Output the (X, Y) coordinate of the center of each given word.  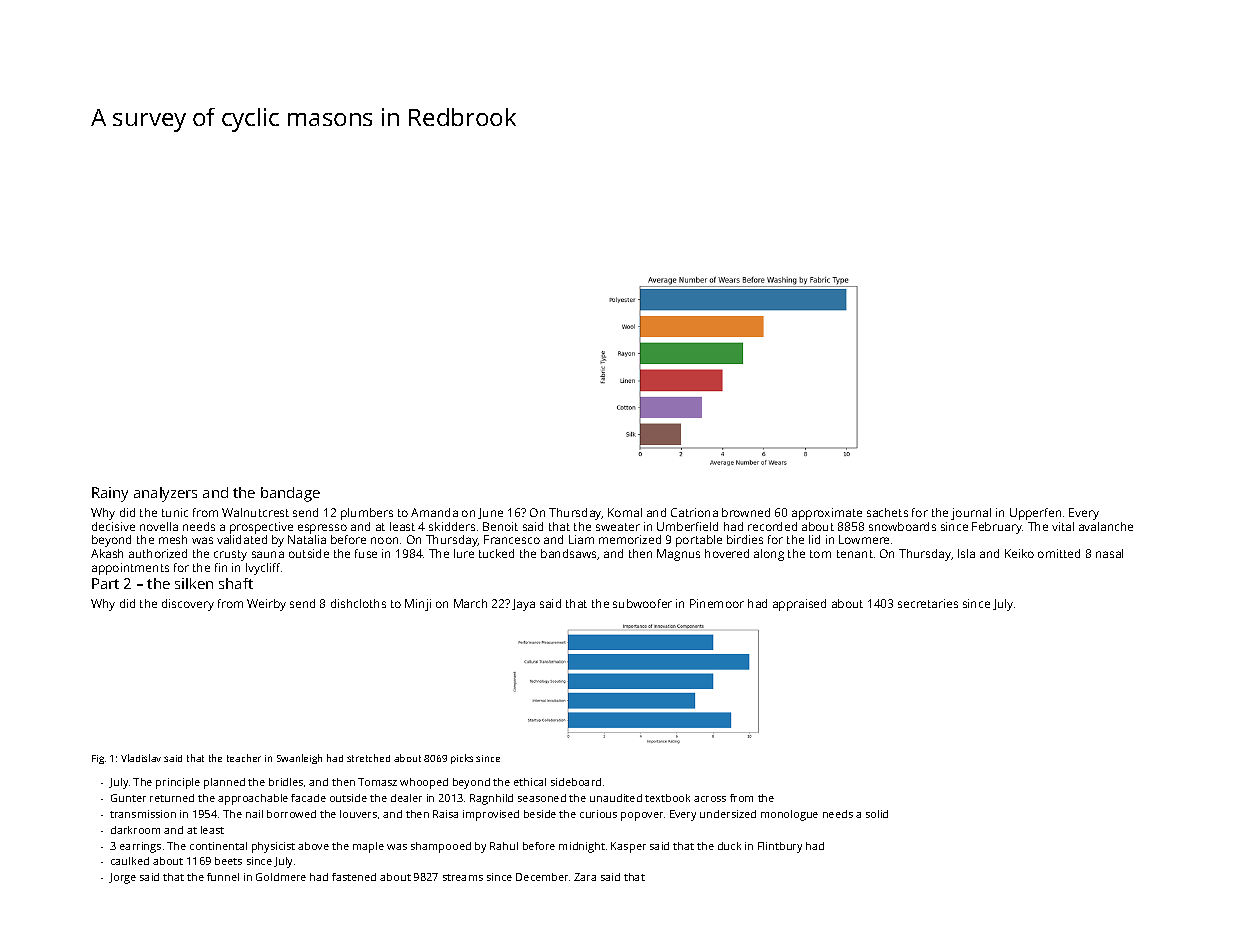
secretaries (928, 603)
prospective (261, 528)
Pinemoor (717, 603)
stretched (368, 758)
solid (877, 814)
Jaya (523, 605)
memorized (630, 539)
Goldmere (281, 877)
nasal (1109, 553)
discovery (188, 605)
